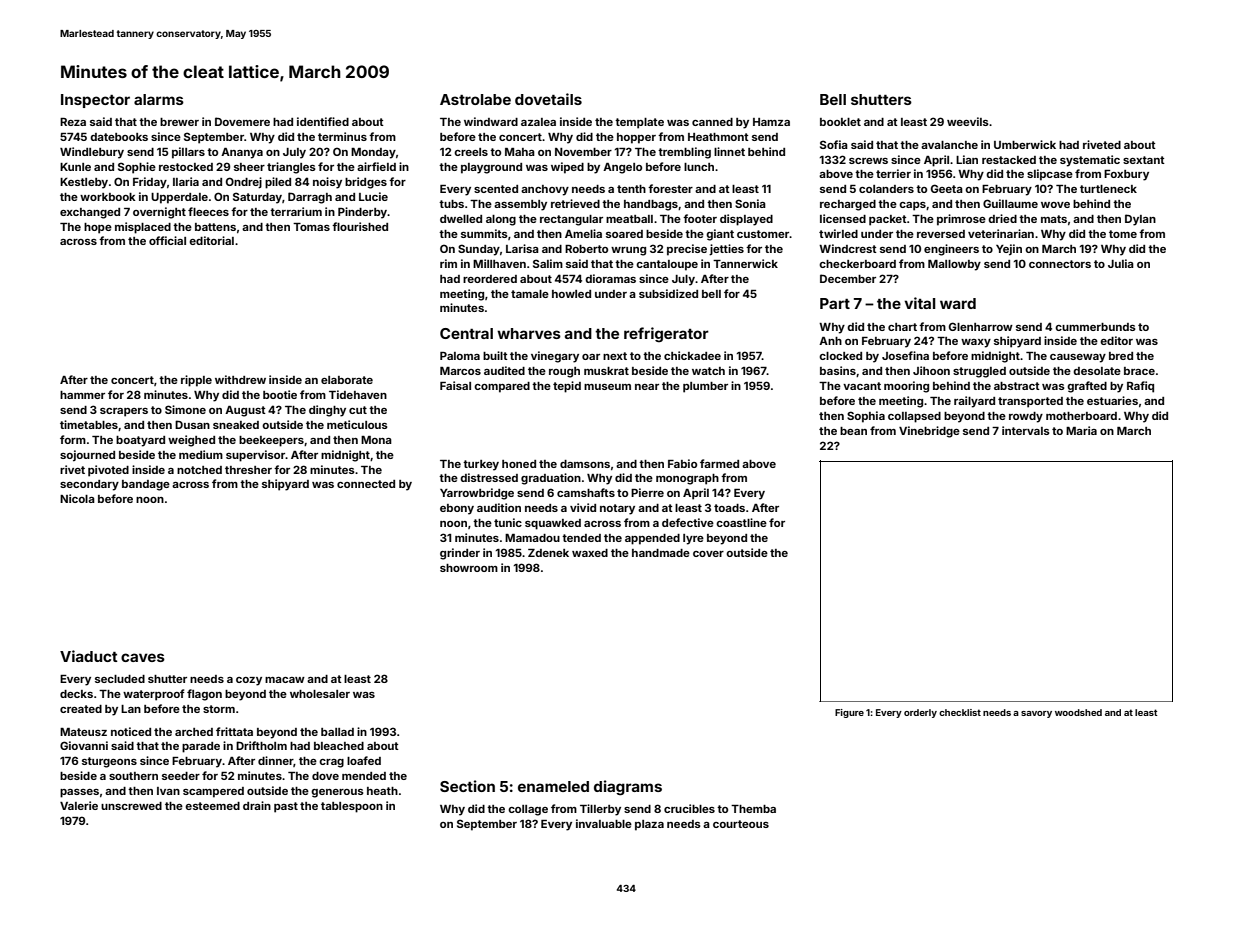 Image resolution: width=1233 pixels, height=952 pixels. What do you see at coordinates (606, 371) in the document?
I see `muskrat` at bounding box center [606, 371].
